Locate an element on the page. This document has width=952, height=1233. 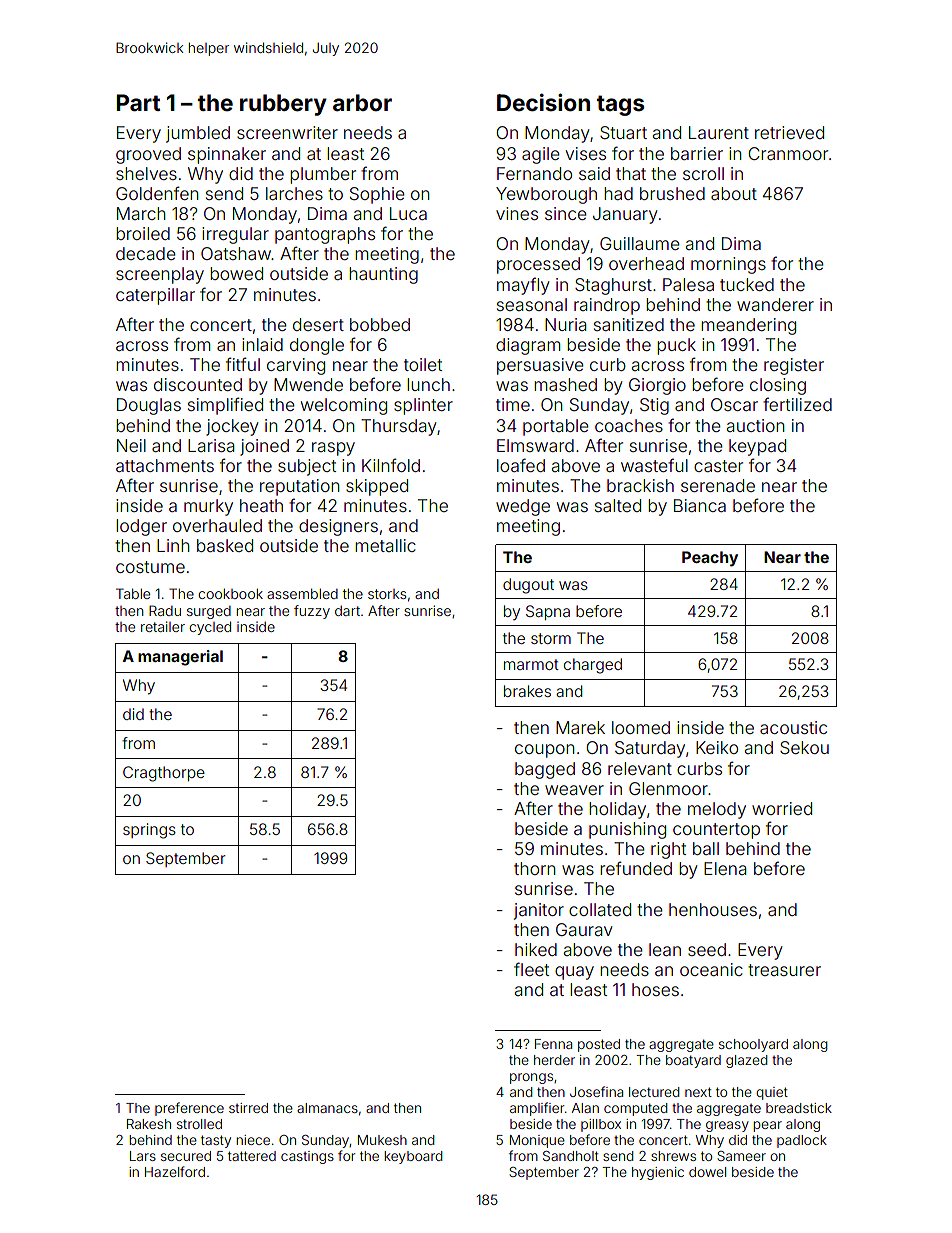
storm is located at coordinates (551, 638).
